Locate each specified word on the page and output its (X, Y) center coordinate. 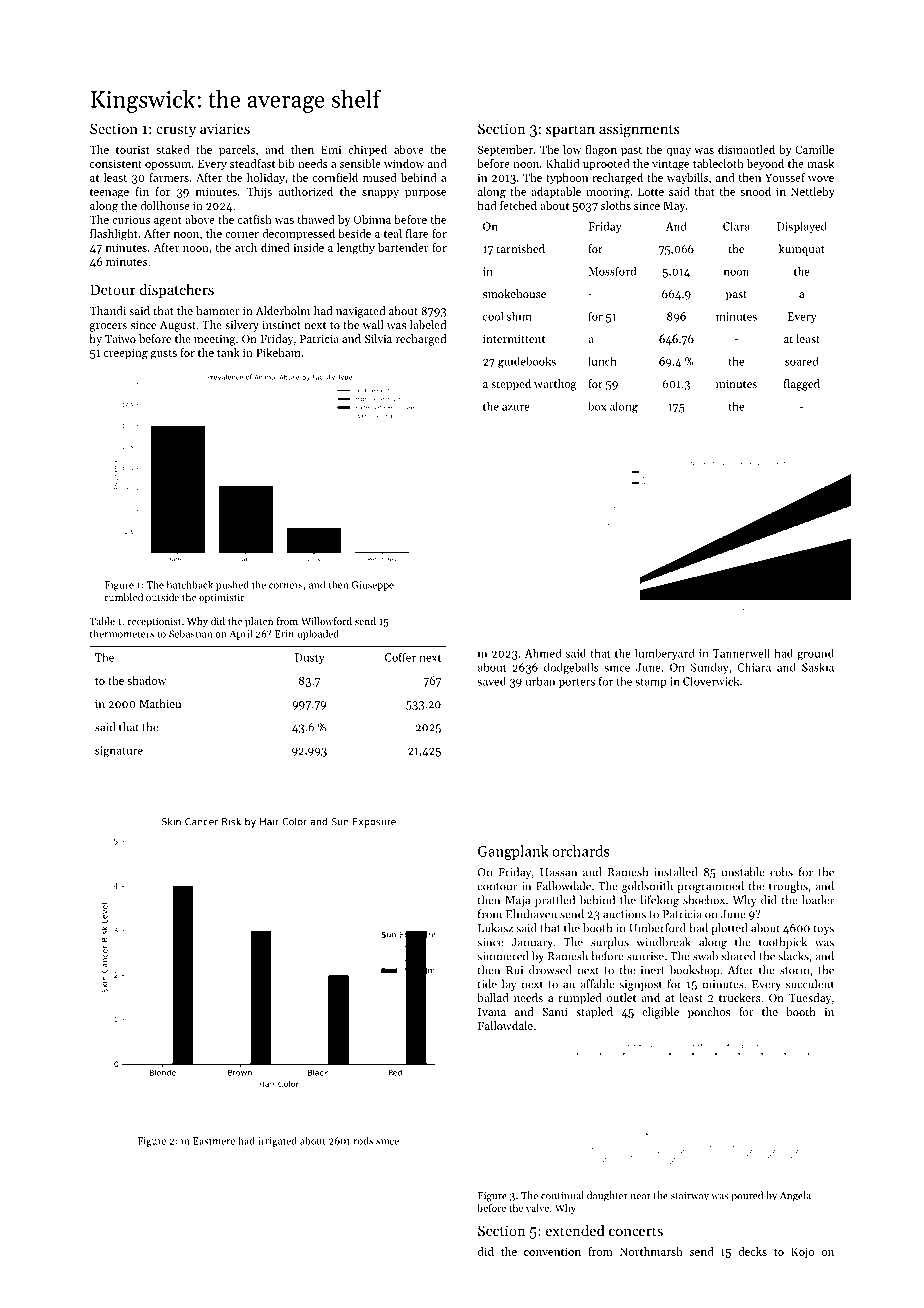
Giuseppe (372, 586)
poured (747, 1196)
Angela (795, 1196)
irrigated (277, 1142)
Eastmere (214, 1141)
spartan (570, 131)
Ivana (492, 1012)
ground (815, 654)
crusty (176, 131)
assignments (639, 130)
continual (562, 1195)
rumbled (124, 597)
